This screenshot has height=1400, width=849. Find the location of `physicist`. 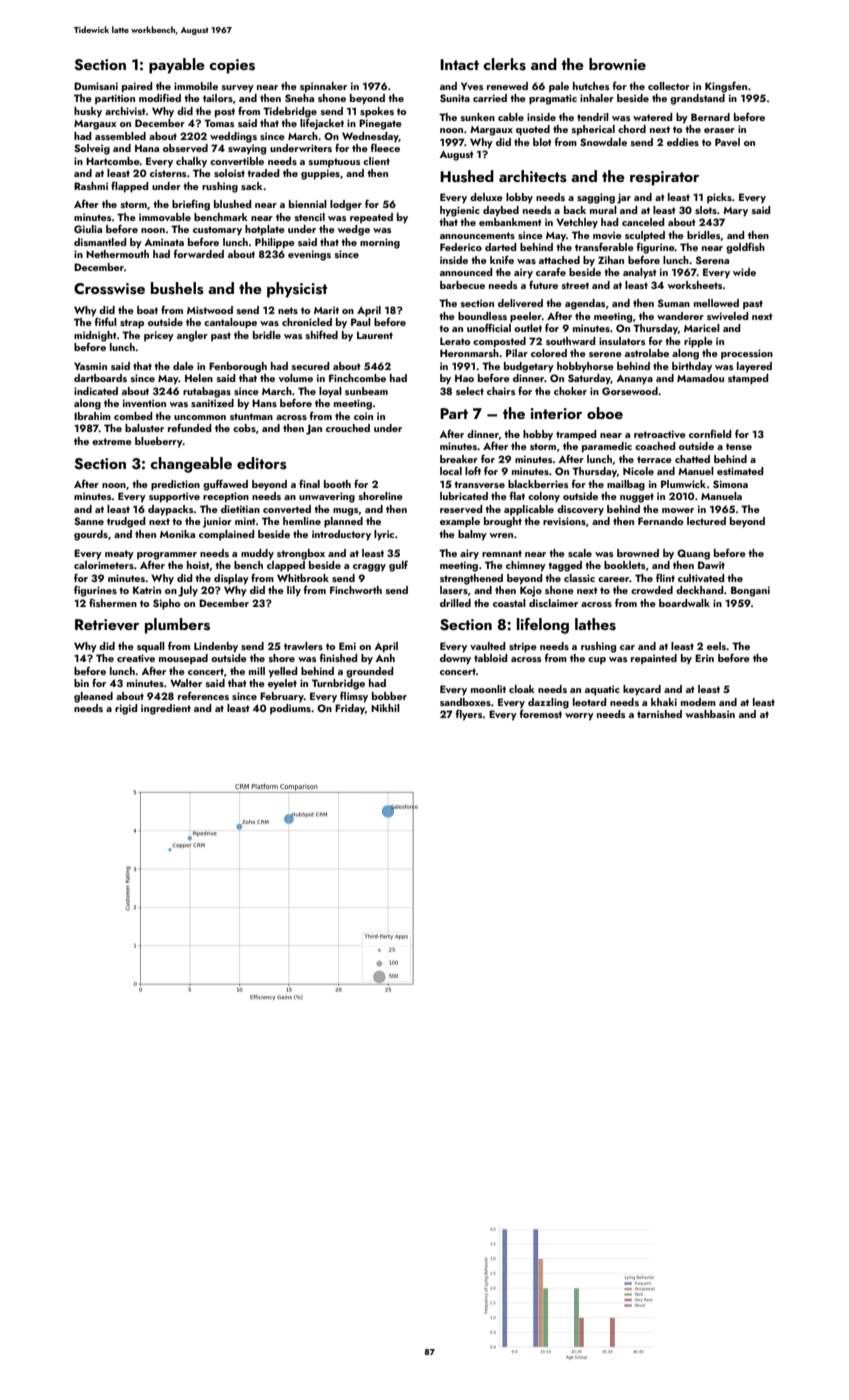

physicist is located at coordinates (297, 290).
